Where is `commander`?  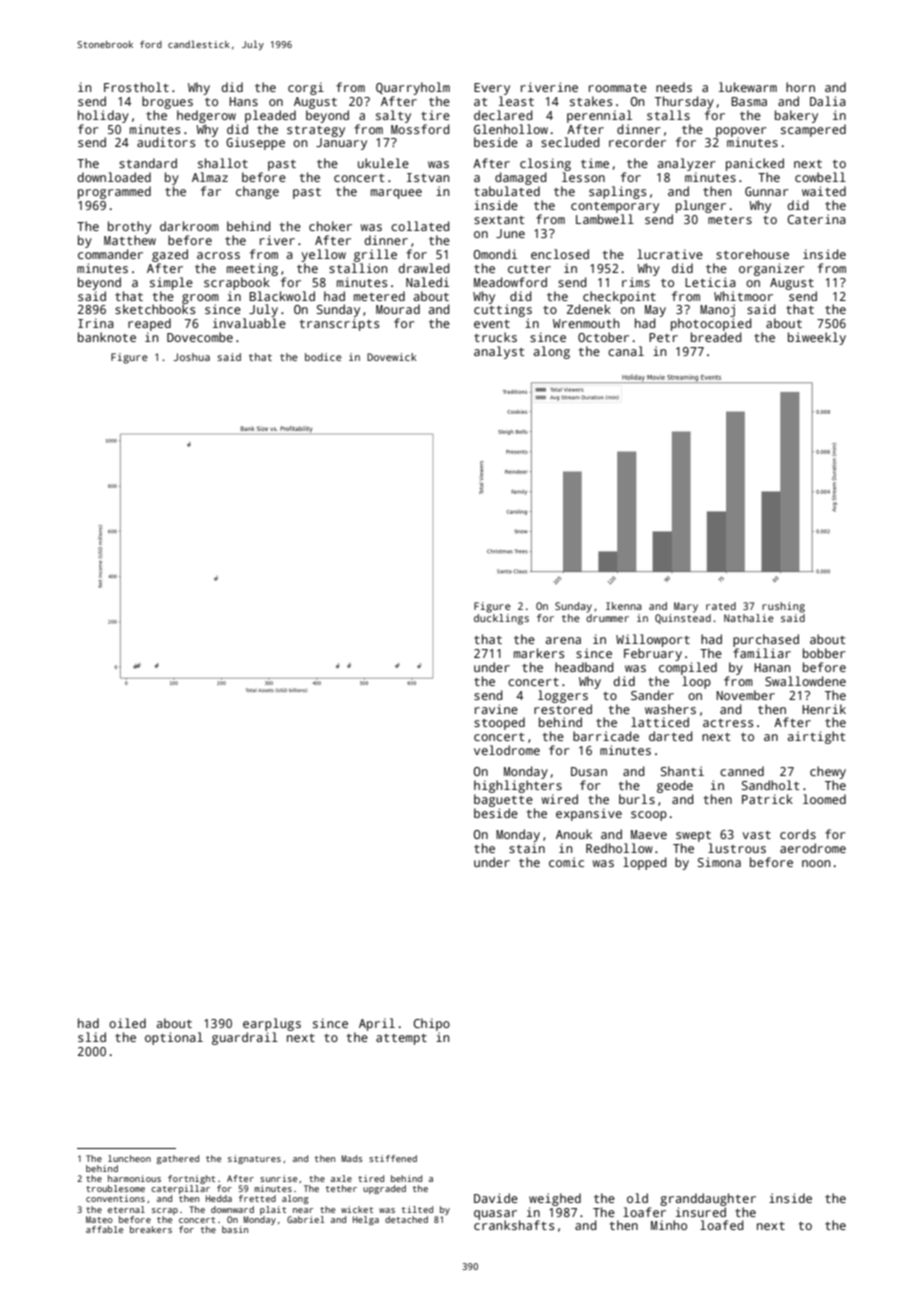
commander is located at coordinates (110, 254).
